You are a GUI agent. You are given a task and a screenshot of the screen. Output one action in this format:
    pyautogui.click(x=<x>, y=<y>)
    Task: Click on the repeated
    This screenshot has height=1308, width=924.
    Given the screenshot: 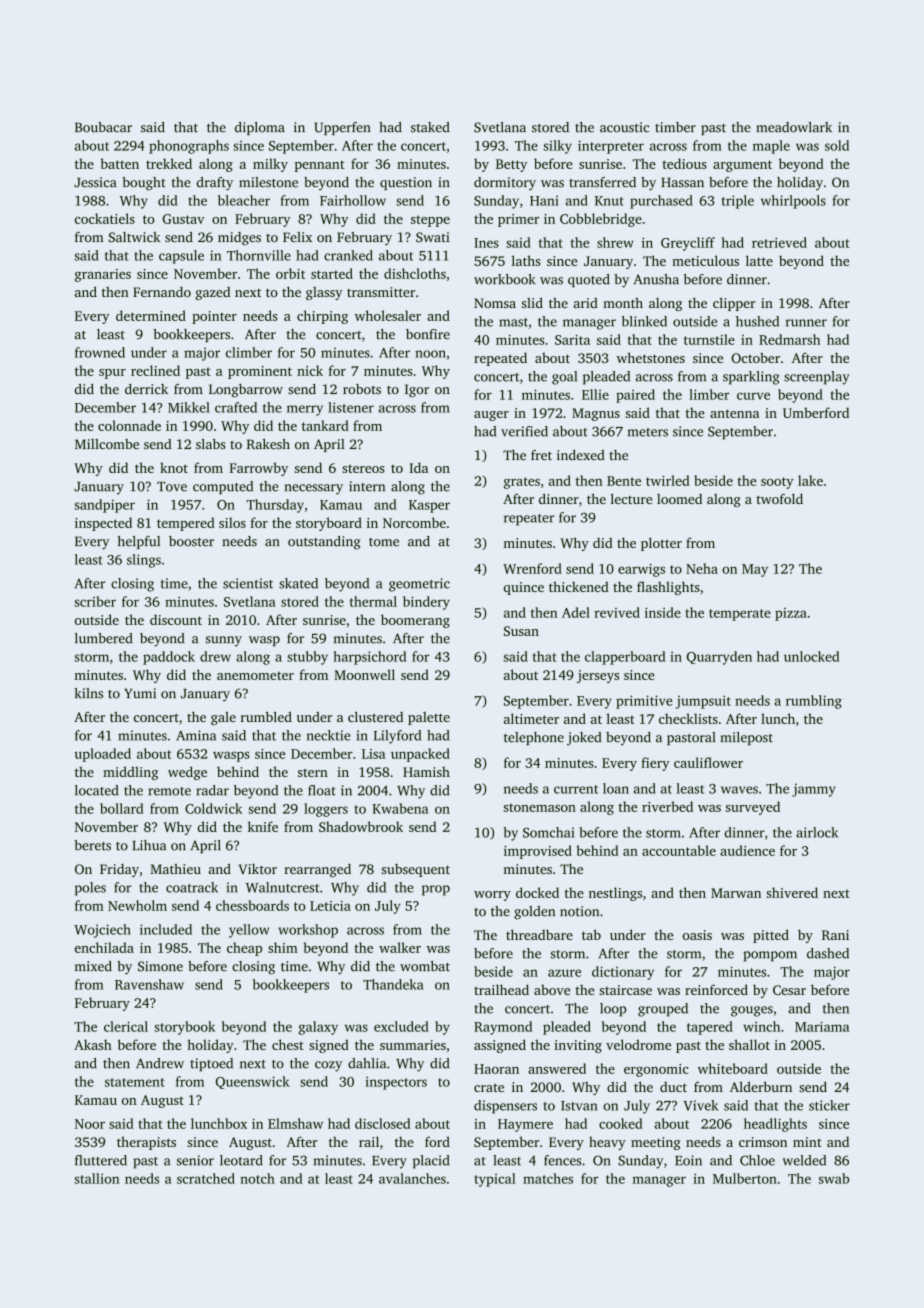 What is the action you would take?
    pyautogui.click(x=500, y=359)
